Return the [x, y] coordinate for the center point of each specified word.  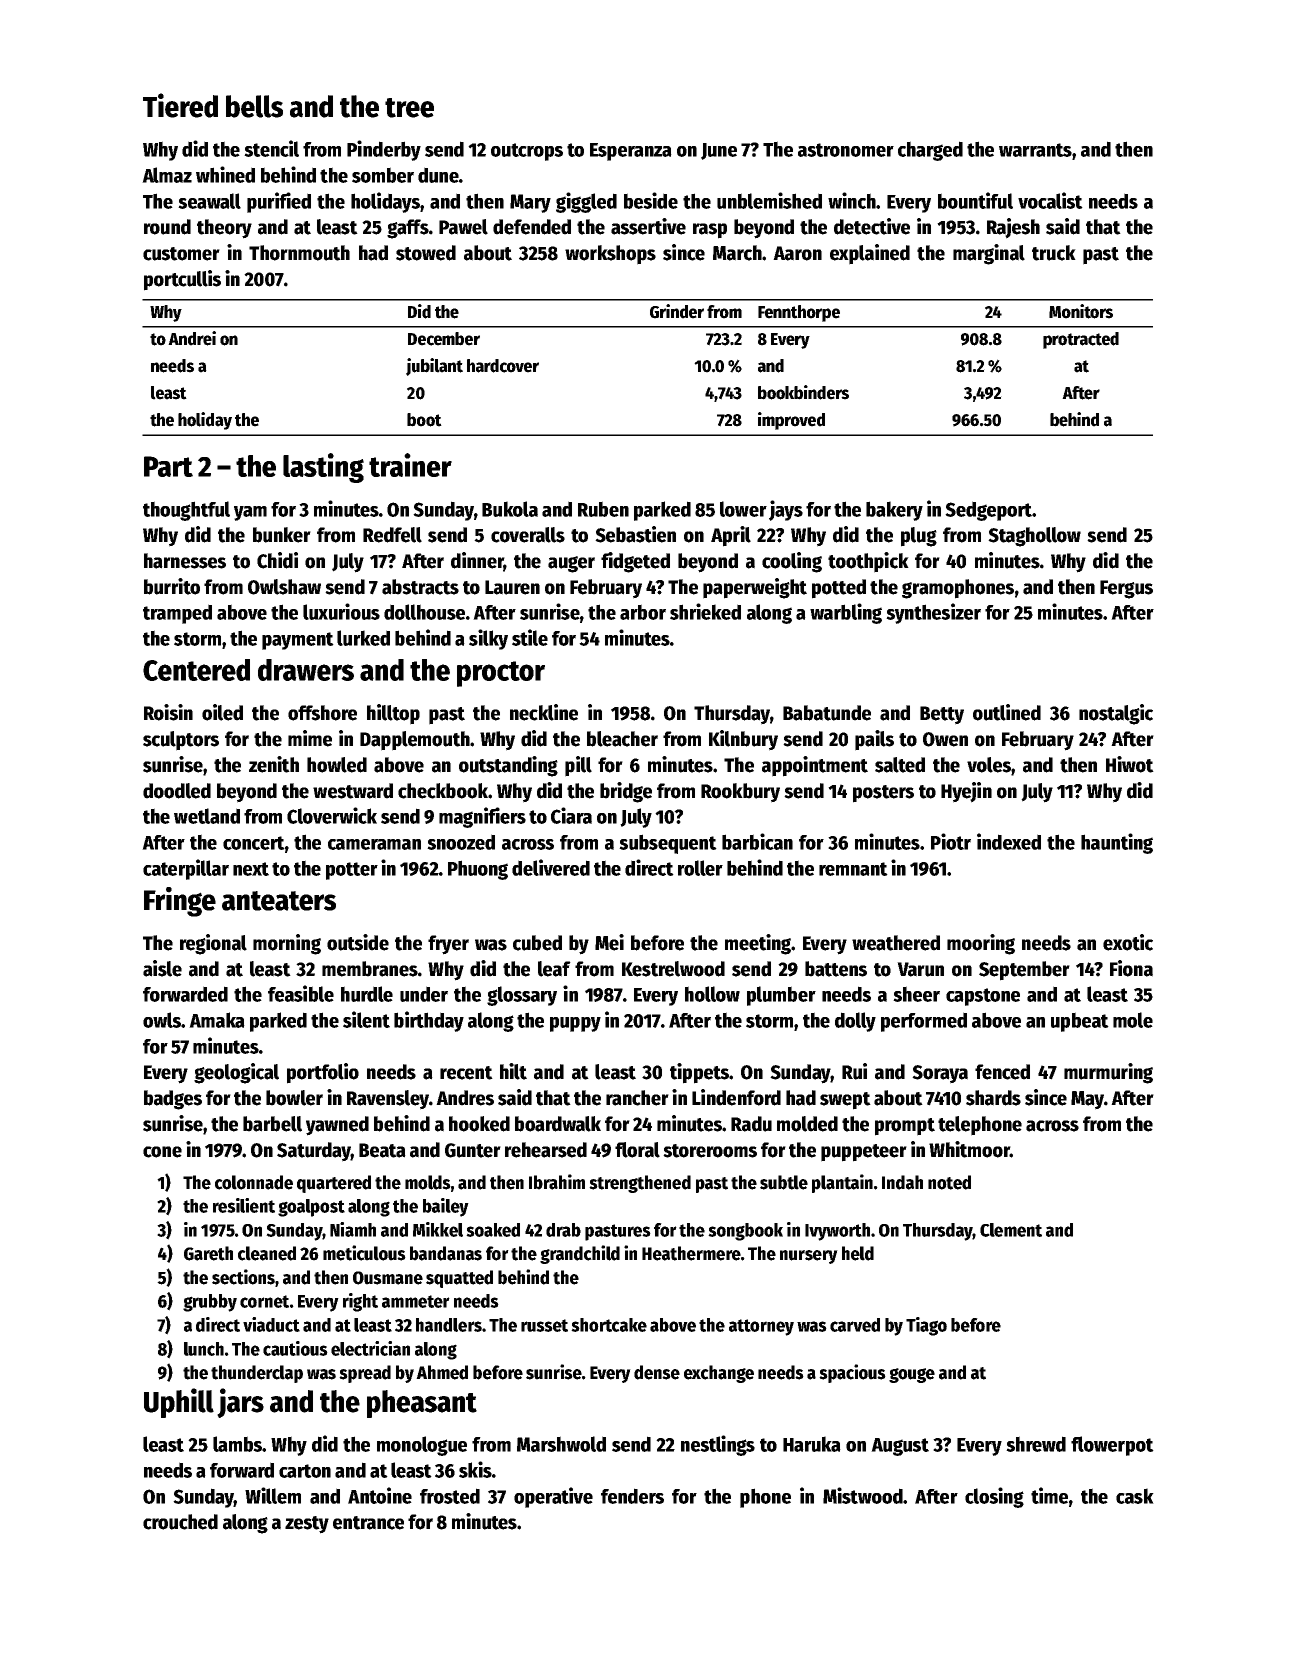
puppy [575, 1024]
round [167, 227]
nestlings [718, 1445]
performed [924, 1022]
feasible [301, 993]
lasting [323, 468]
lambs [237, 1444]
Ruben [603, 509]
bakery [894, 511]
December [444, 339]
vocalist [1050, 200]
